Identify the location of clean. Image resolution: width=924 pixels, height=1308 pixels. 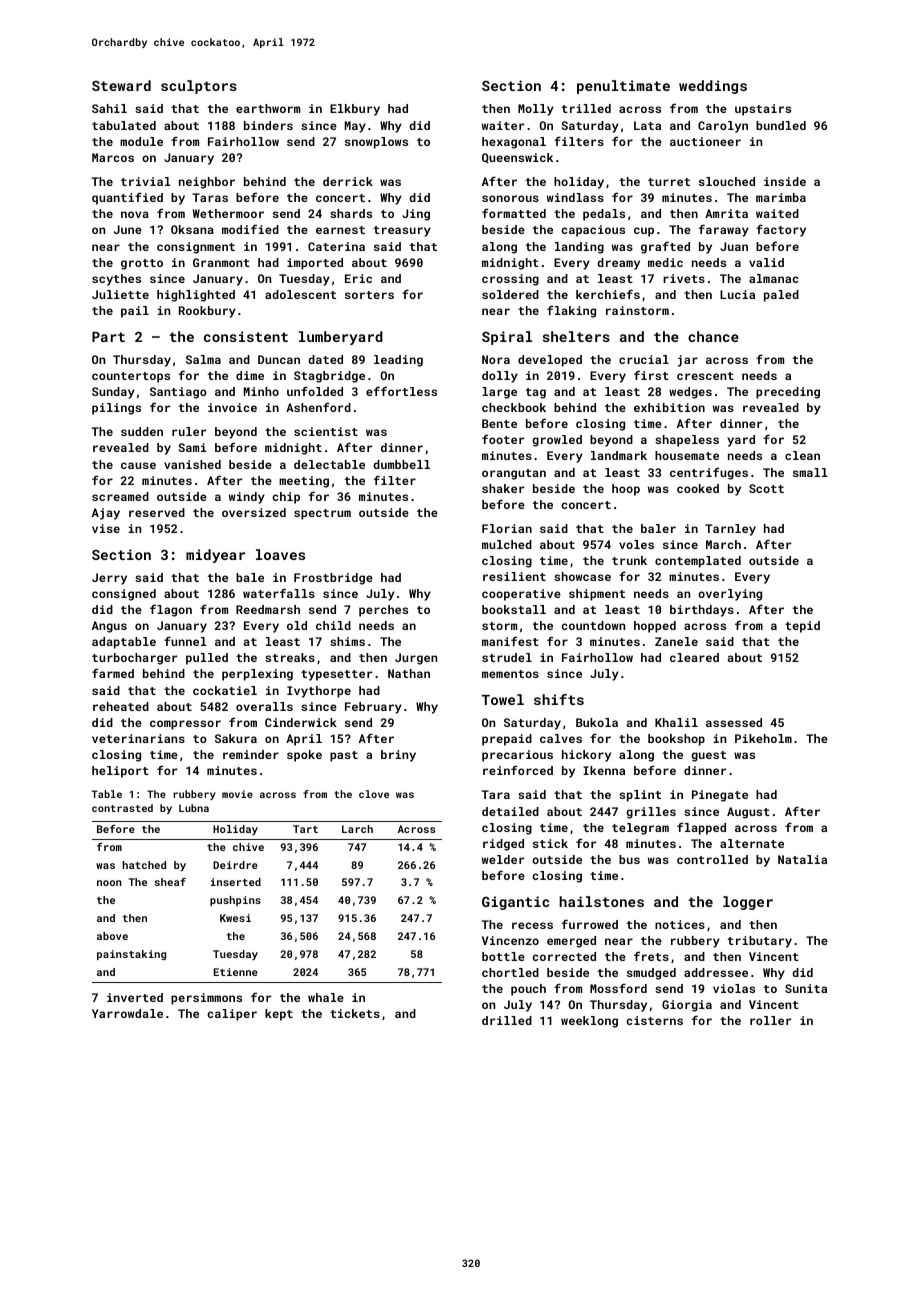
(802, 455).
